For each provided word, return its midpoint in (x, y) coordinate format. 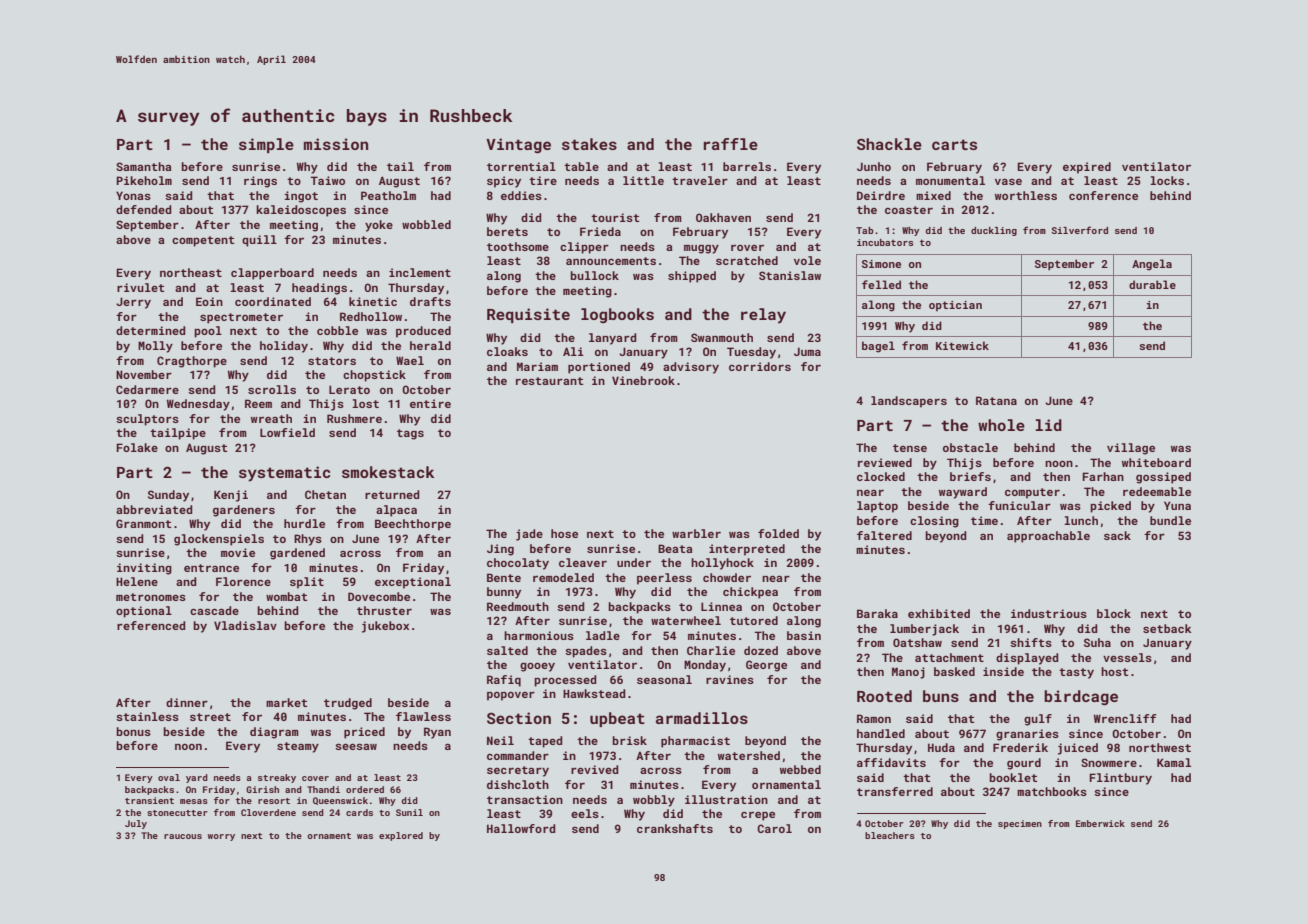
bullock (594, 275)
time (984, 520)
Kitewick (962, 345)
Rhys (308, 540)
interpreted (747, 550)
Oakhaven (723, 217)
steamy (298, 747)
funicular (1019, 505)
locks (1167, 180)
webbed (800, 769)
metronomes (151, 597)
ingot (301, 197)
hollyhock (722, 564)
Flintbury (1120, 779)
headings (319, 289)
